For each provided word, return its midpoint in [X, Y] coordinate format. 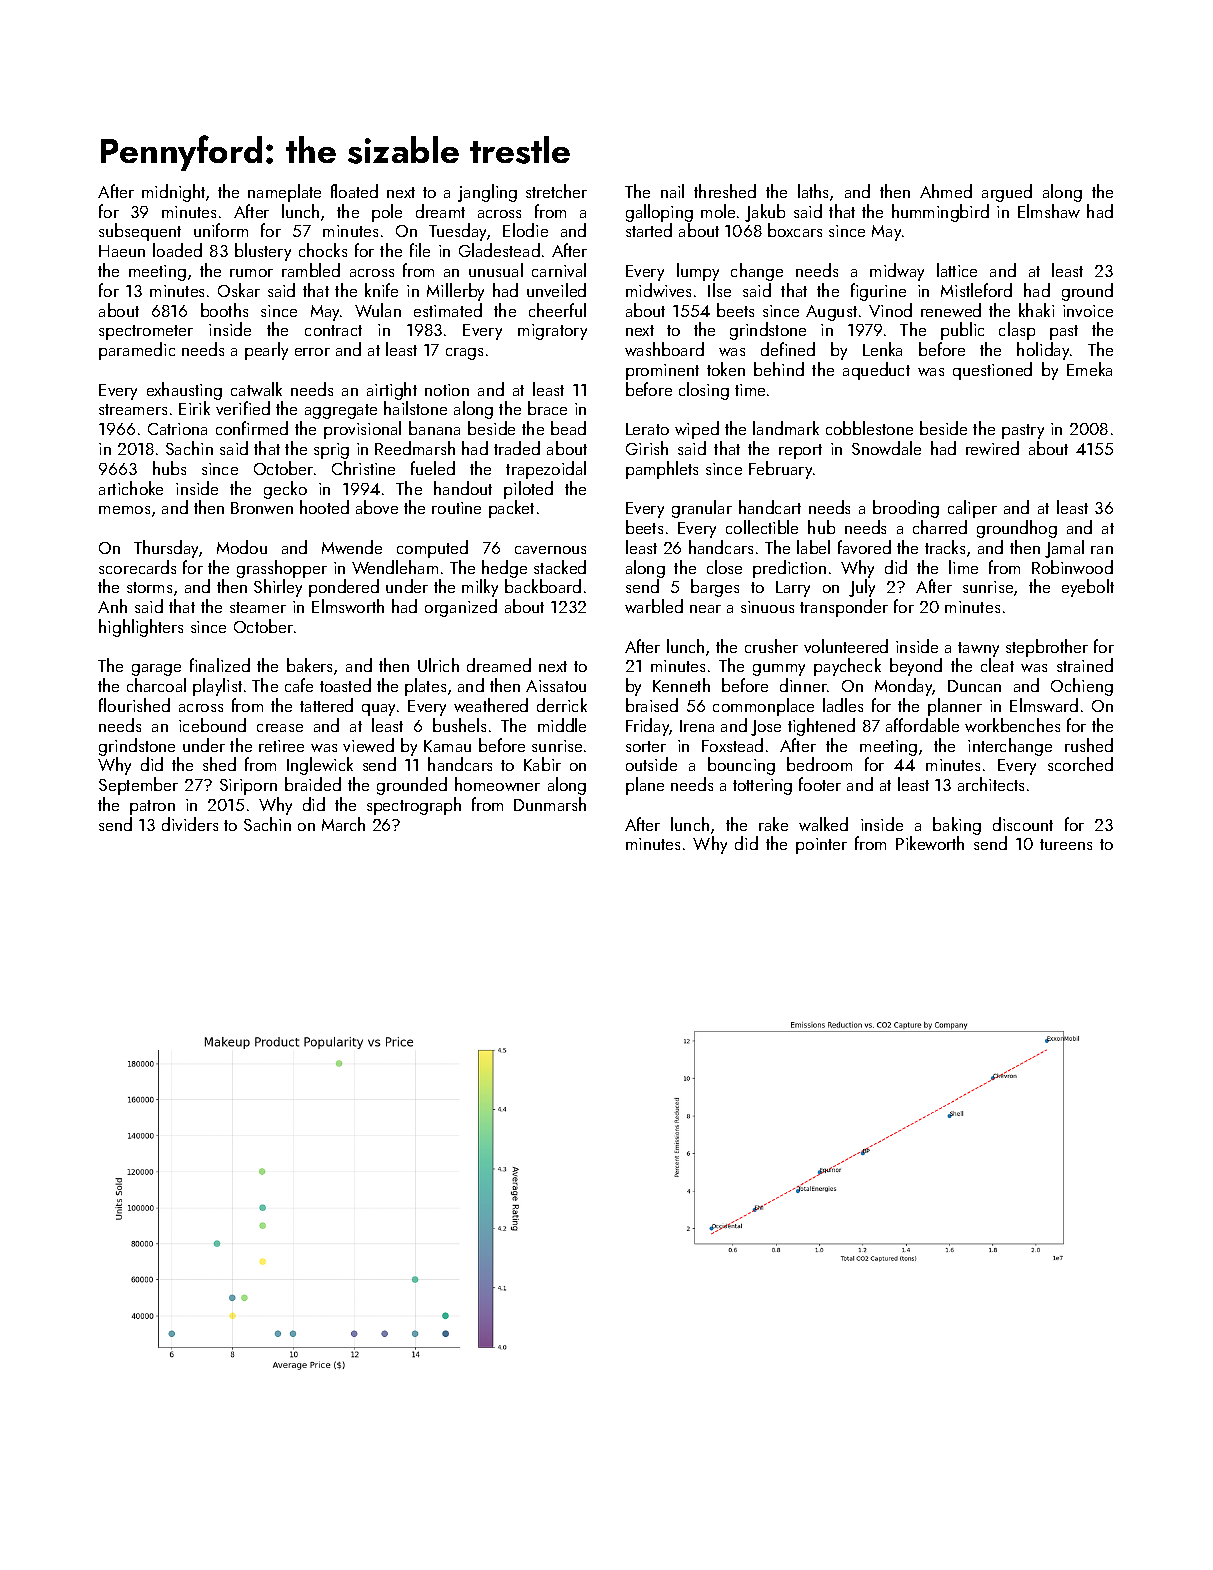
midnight [173, 193]
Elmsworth [348, 606]
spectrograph [414, 806]
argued [1007, 193]
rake [773, 824]
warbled [654, 606]
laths [813, 191]
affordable [922, 725]
